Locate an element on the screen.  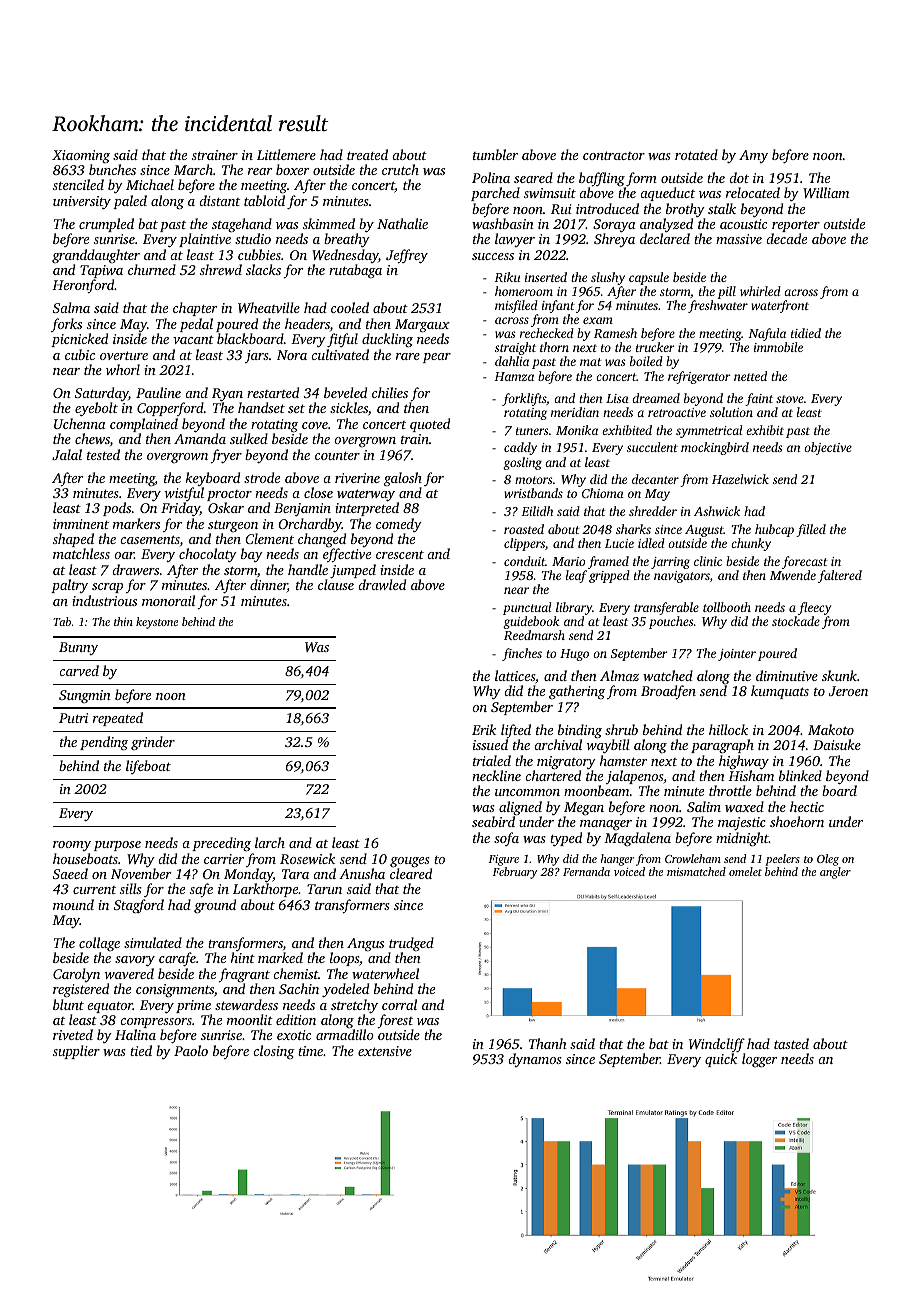
pending is located at coordinates (104, 743).
